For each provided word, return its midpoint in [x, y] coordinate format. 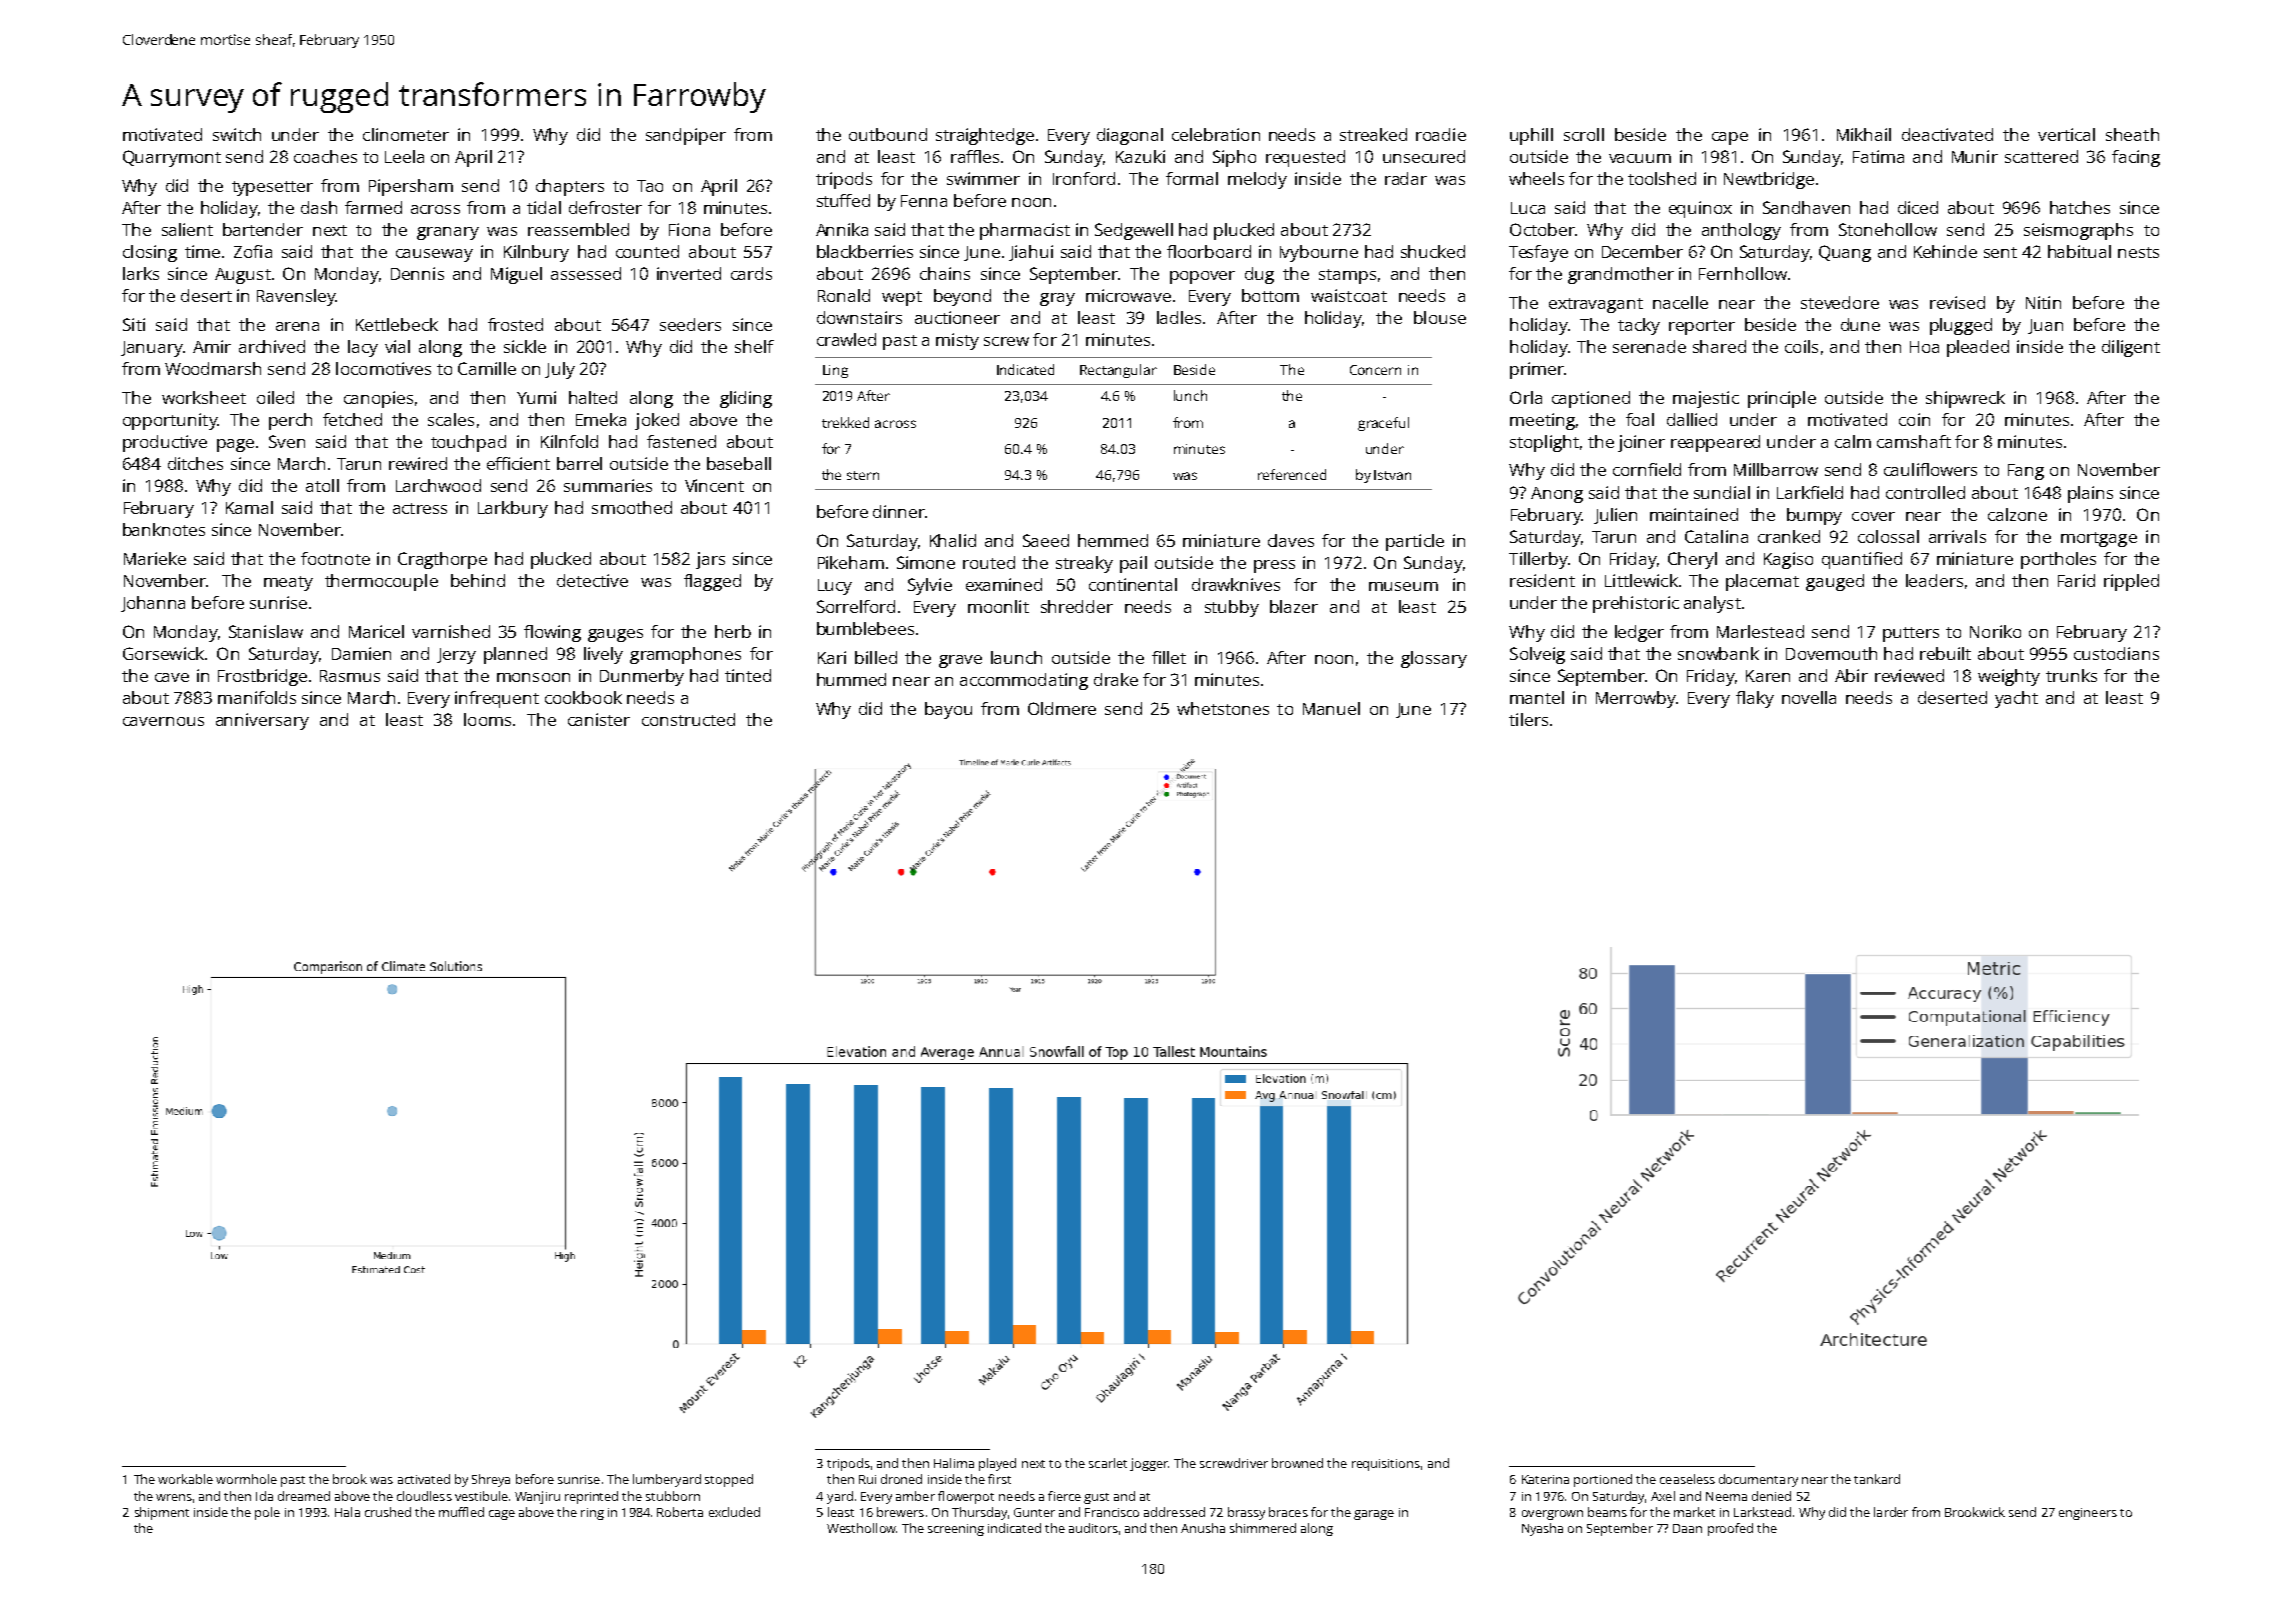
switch [237, 134]
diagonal [1130, 136]
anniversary [262, 721]
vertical [2066, 134]
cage [502, 1515]
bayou [948, 710]
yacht [2016, 699]
